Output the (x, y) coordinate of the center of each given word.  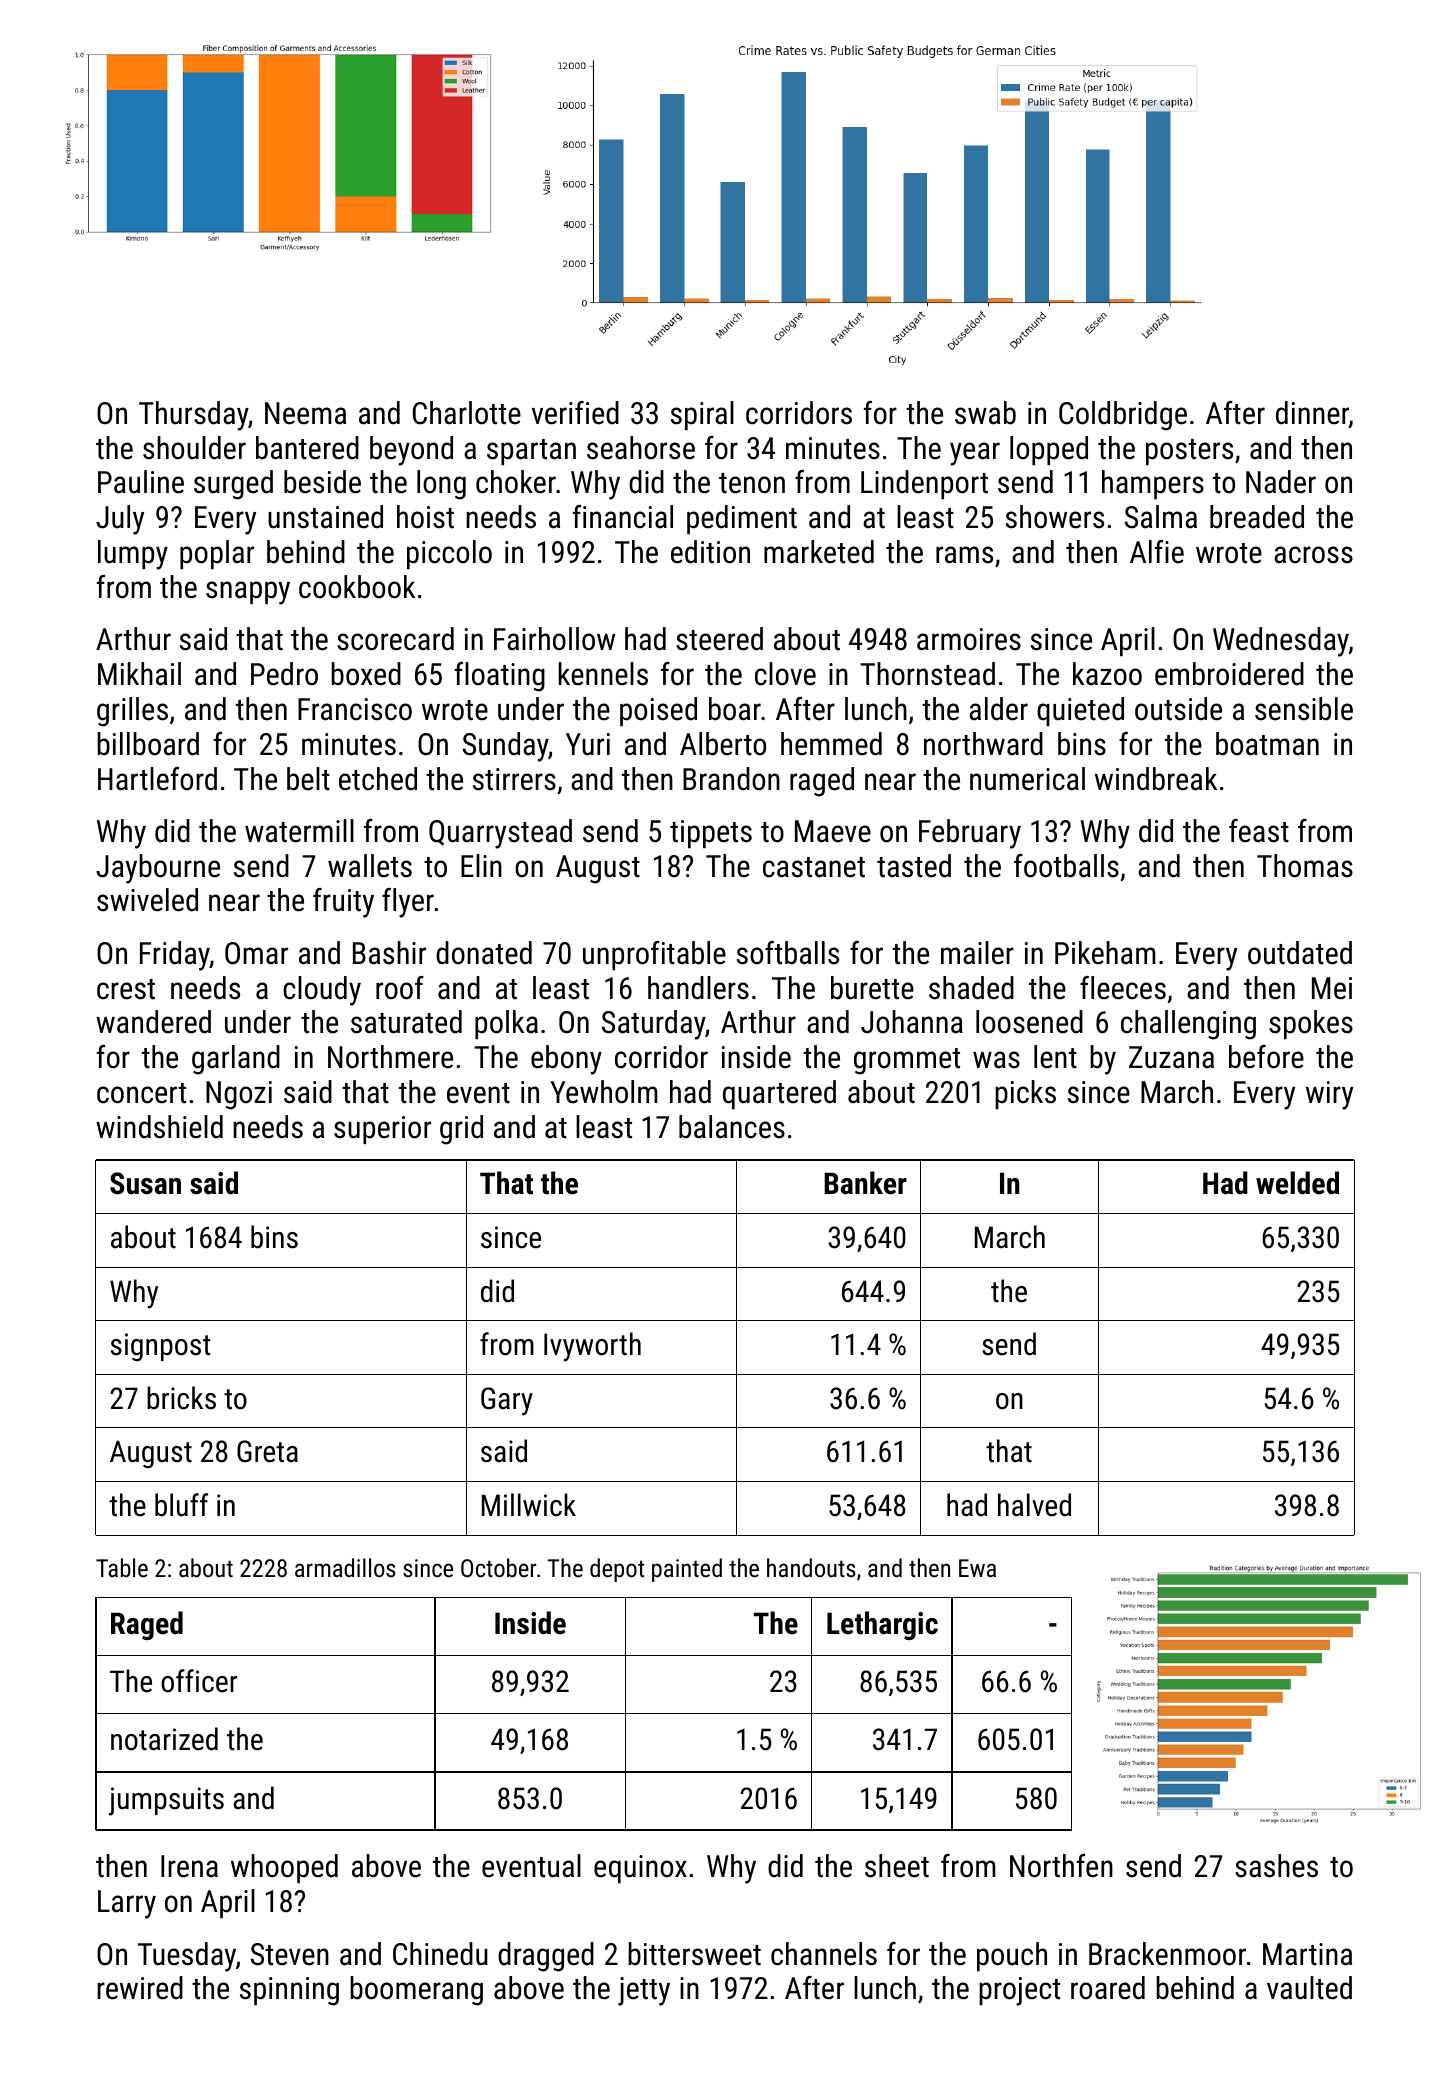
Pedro (284, 674)
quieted (1080, 711)
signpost (160, 1347)
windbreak (1156, 779)
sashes (1276, 1866)
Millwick (529, 1505)
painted (687, 1570)
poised (658, 711)
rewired (140, 1988)
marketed (819, 552)
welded (1297, 1183)
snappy (248, 593)
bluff (181, 1505)
